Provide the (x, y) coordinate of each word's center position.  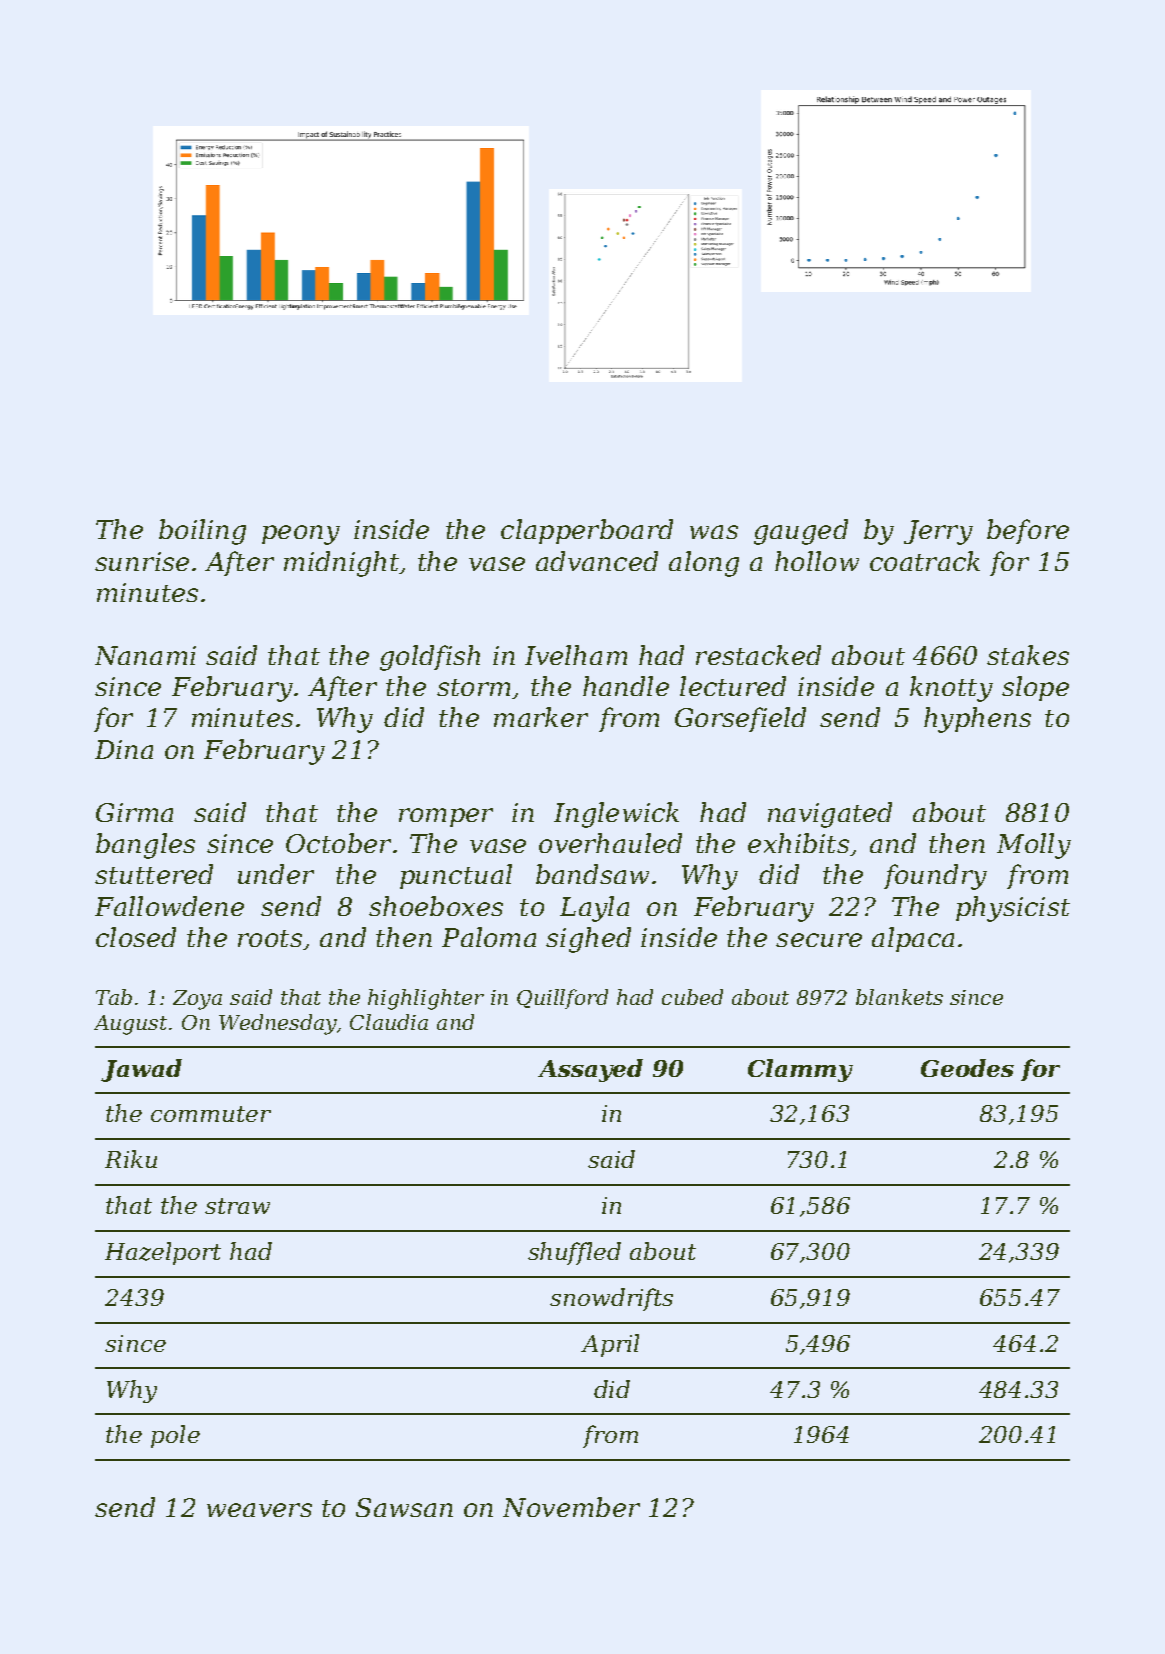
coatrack (925, 561)
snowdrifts (611, 1299)
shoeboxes (436, 906)
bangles (145, 846)
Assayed (590, 1070)
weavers (259, 1510)
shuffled (574, 1253)
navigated (830, 815)
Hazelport (163, 1253)
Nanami (145, 655)
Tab (114, 997)
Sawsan (404, 1507)
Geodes (967, 1068)
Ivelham (576, 655)
